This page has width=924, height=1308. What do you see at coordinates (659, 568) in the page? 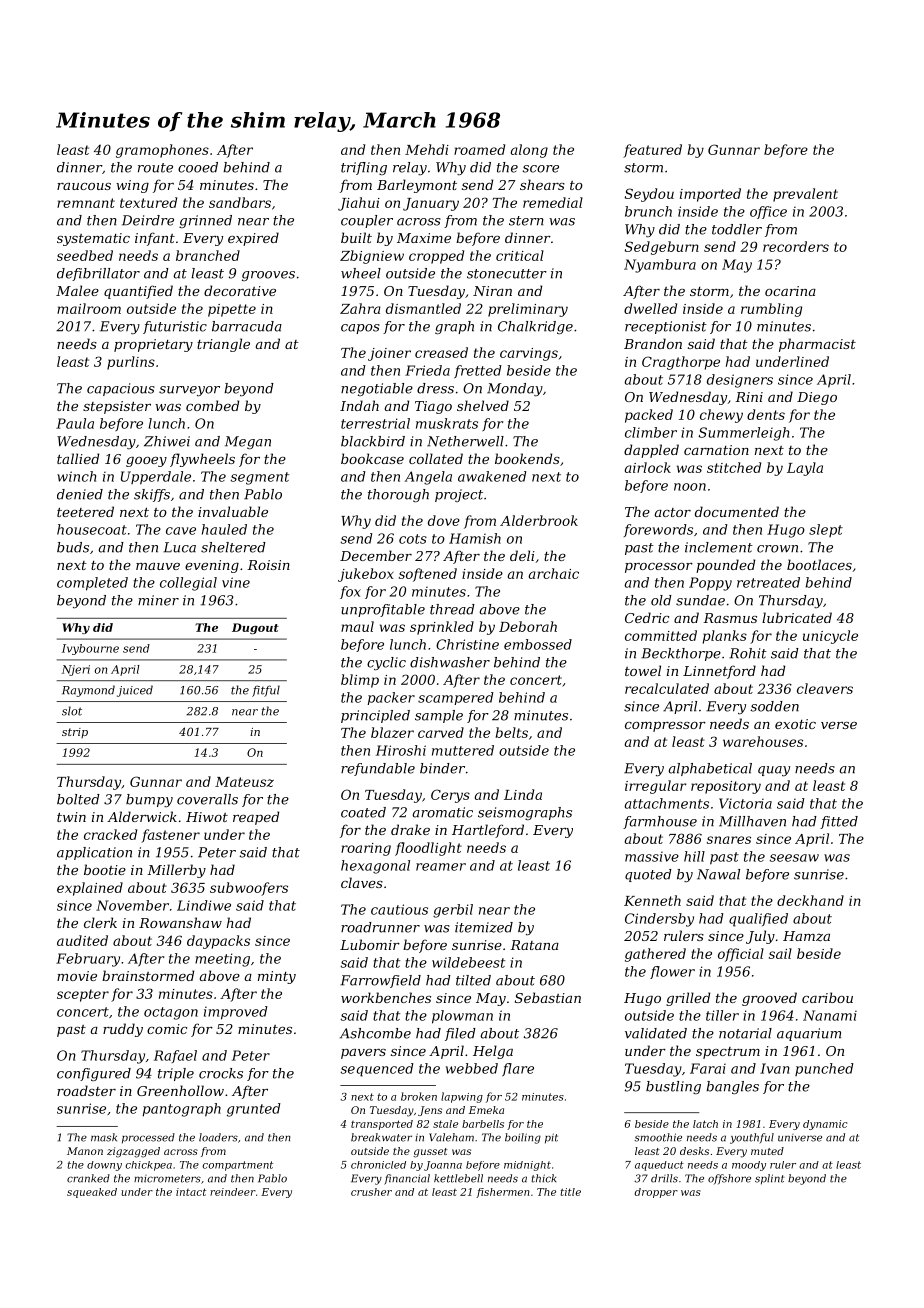
I see `processor` at bounding box center [659, 568].
